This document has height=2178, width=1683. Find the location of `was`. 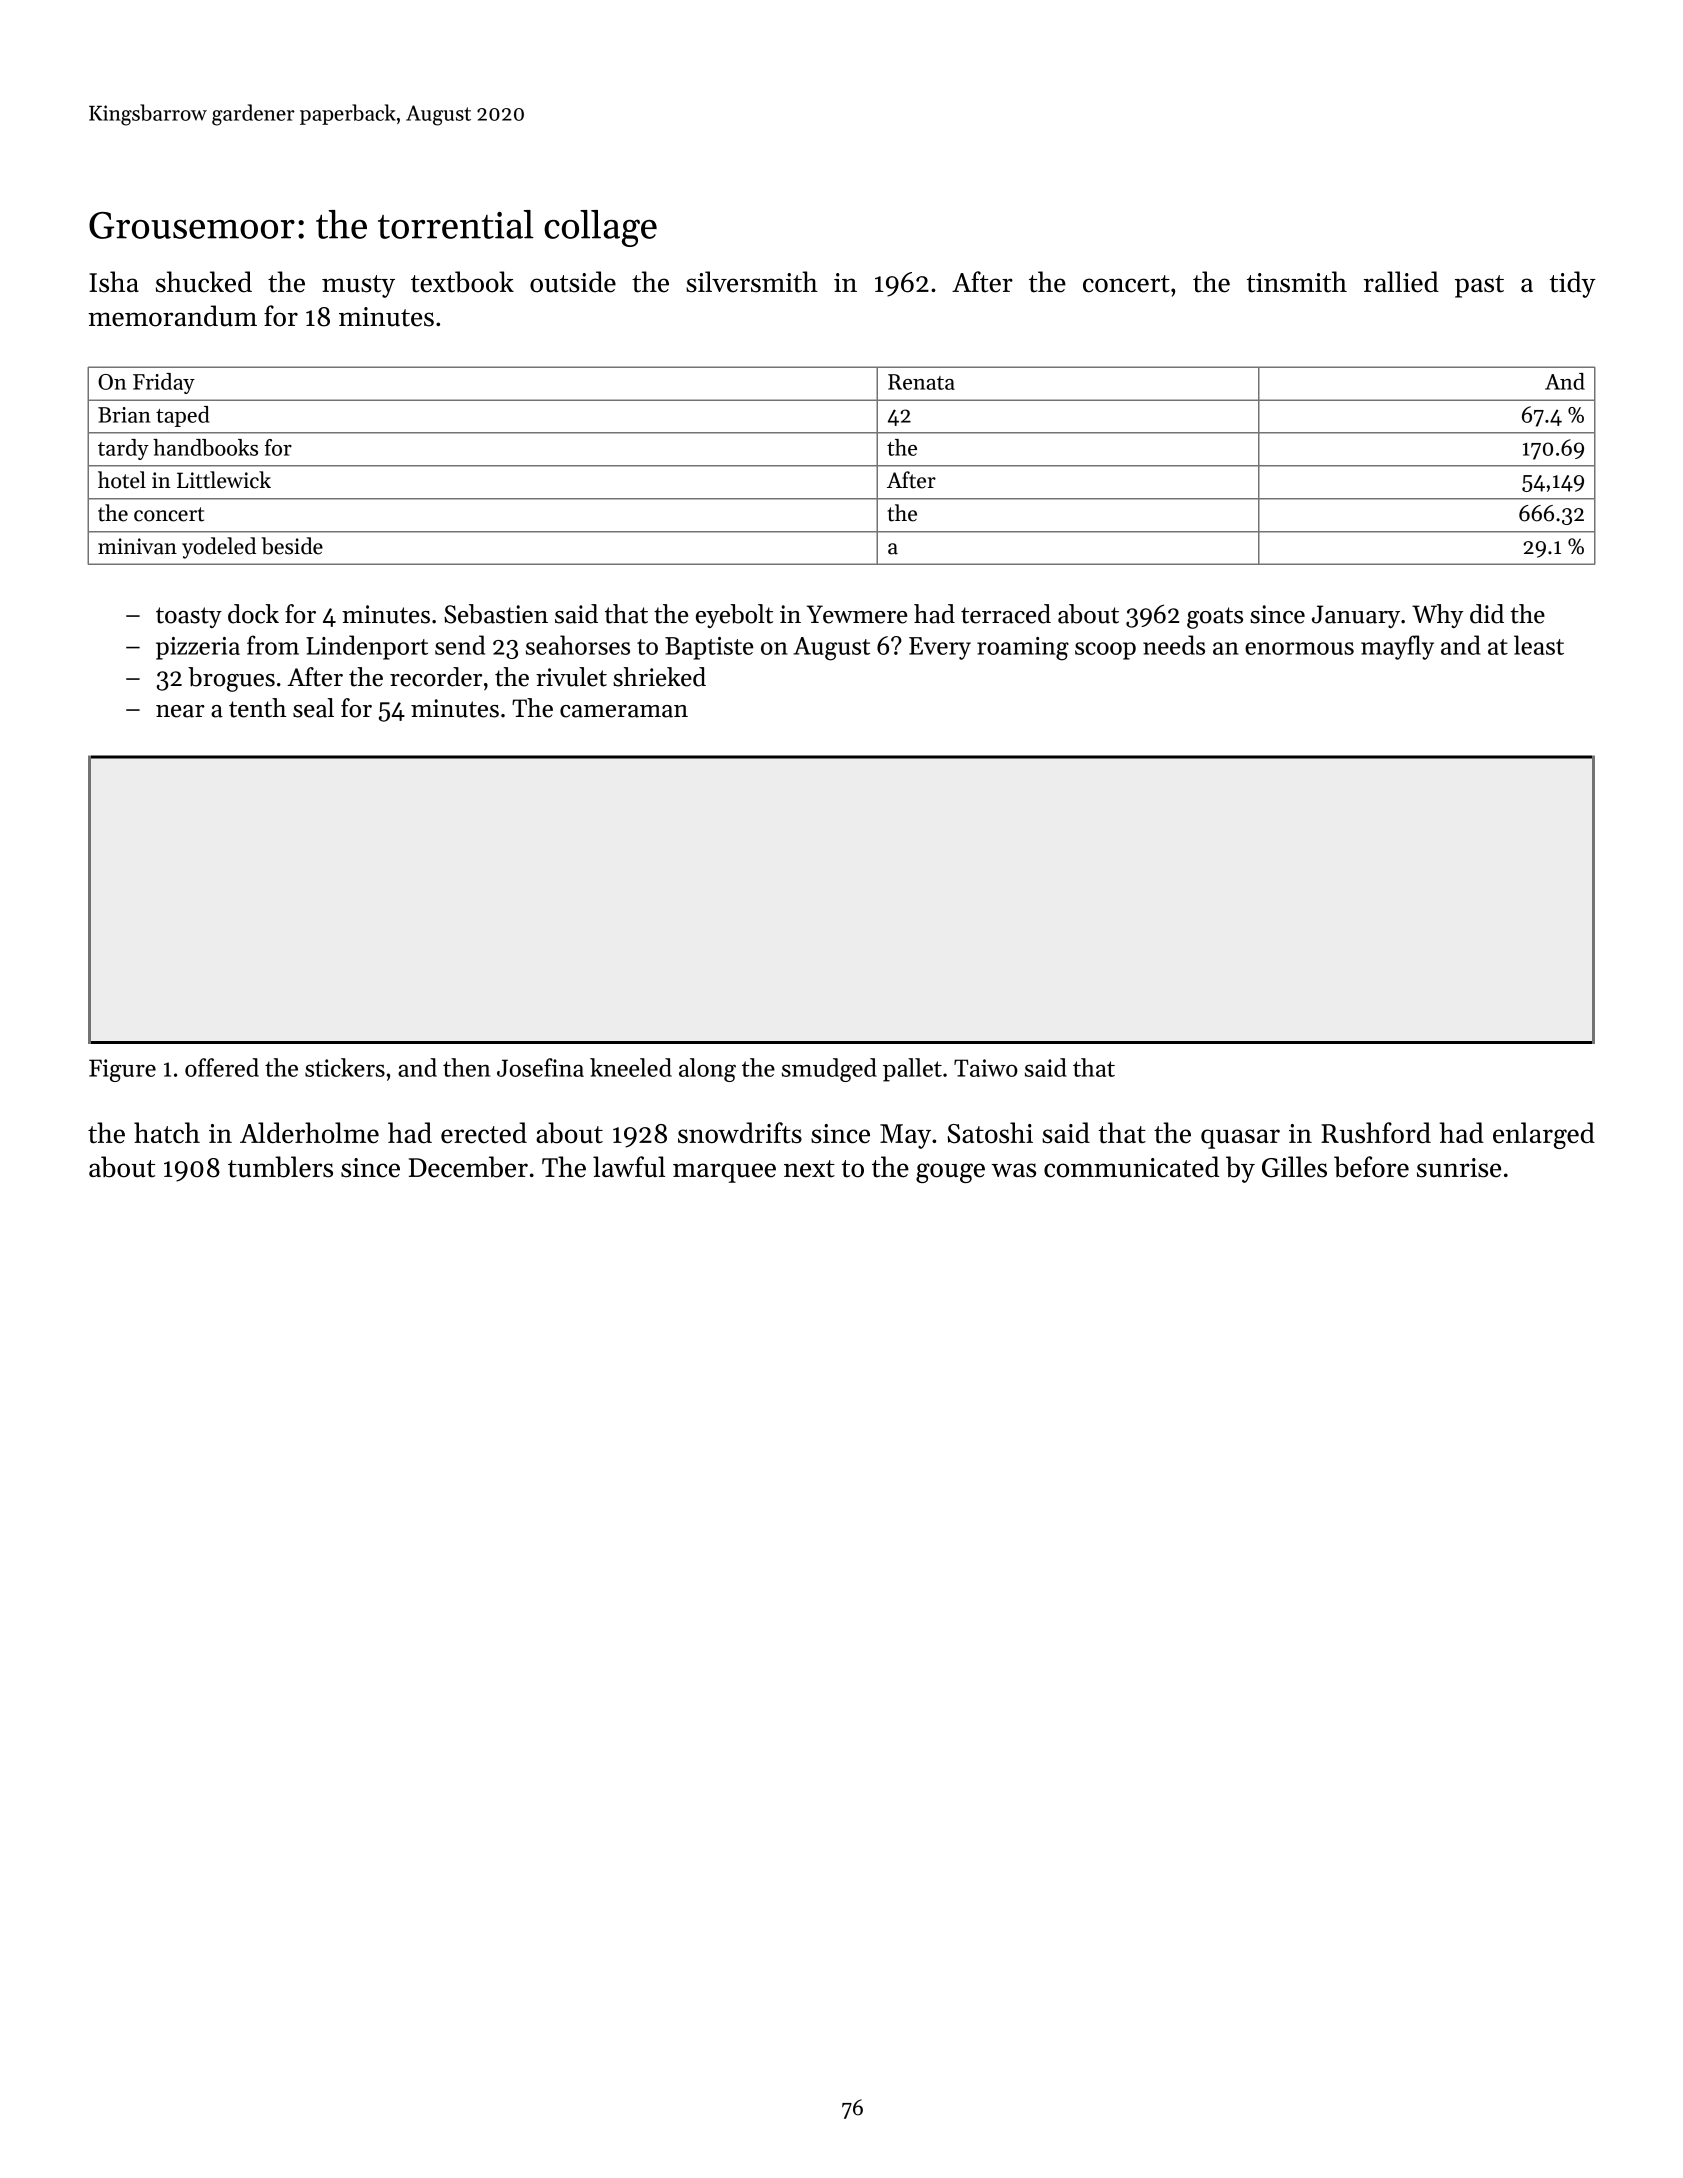

was is located at coordinates (1013, 1170).
